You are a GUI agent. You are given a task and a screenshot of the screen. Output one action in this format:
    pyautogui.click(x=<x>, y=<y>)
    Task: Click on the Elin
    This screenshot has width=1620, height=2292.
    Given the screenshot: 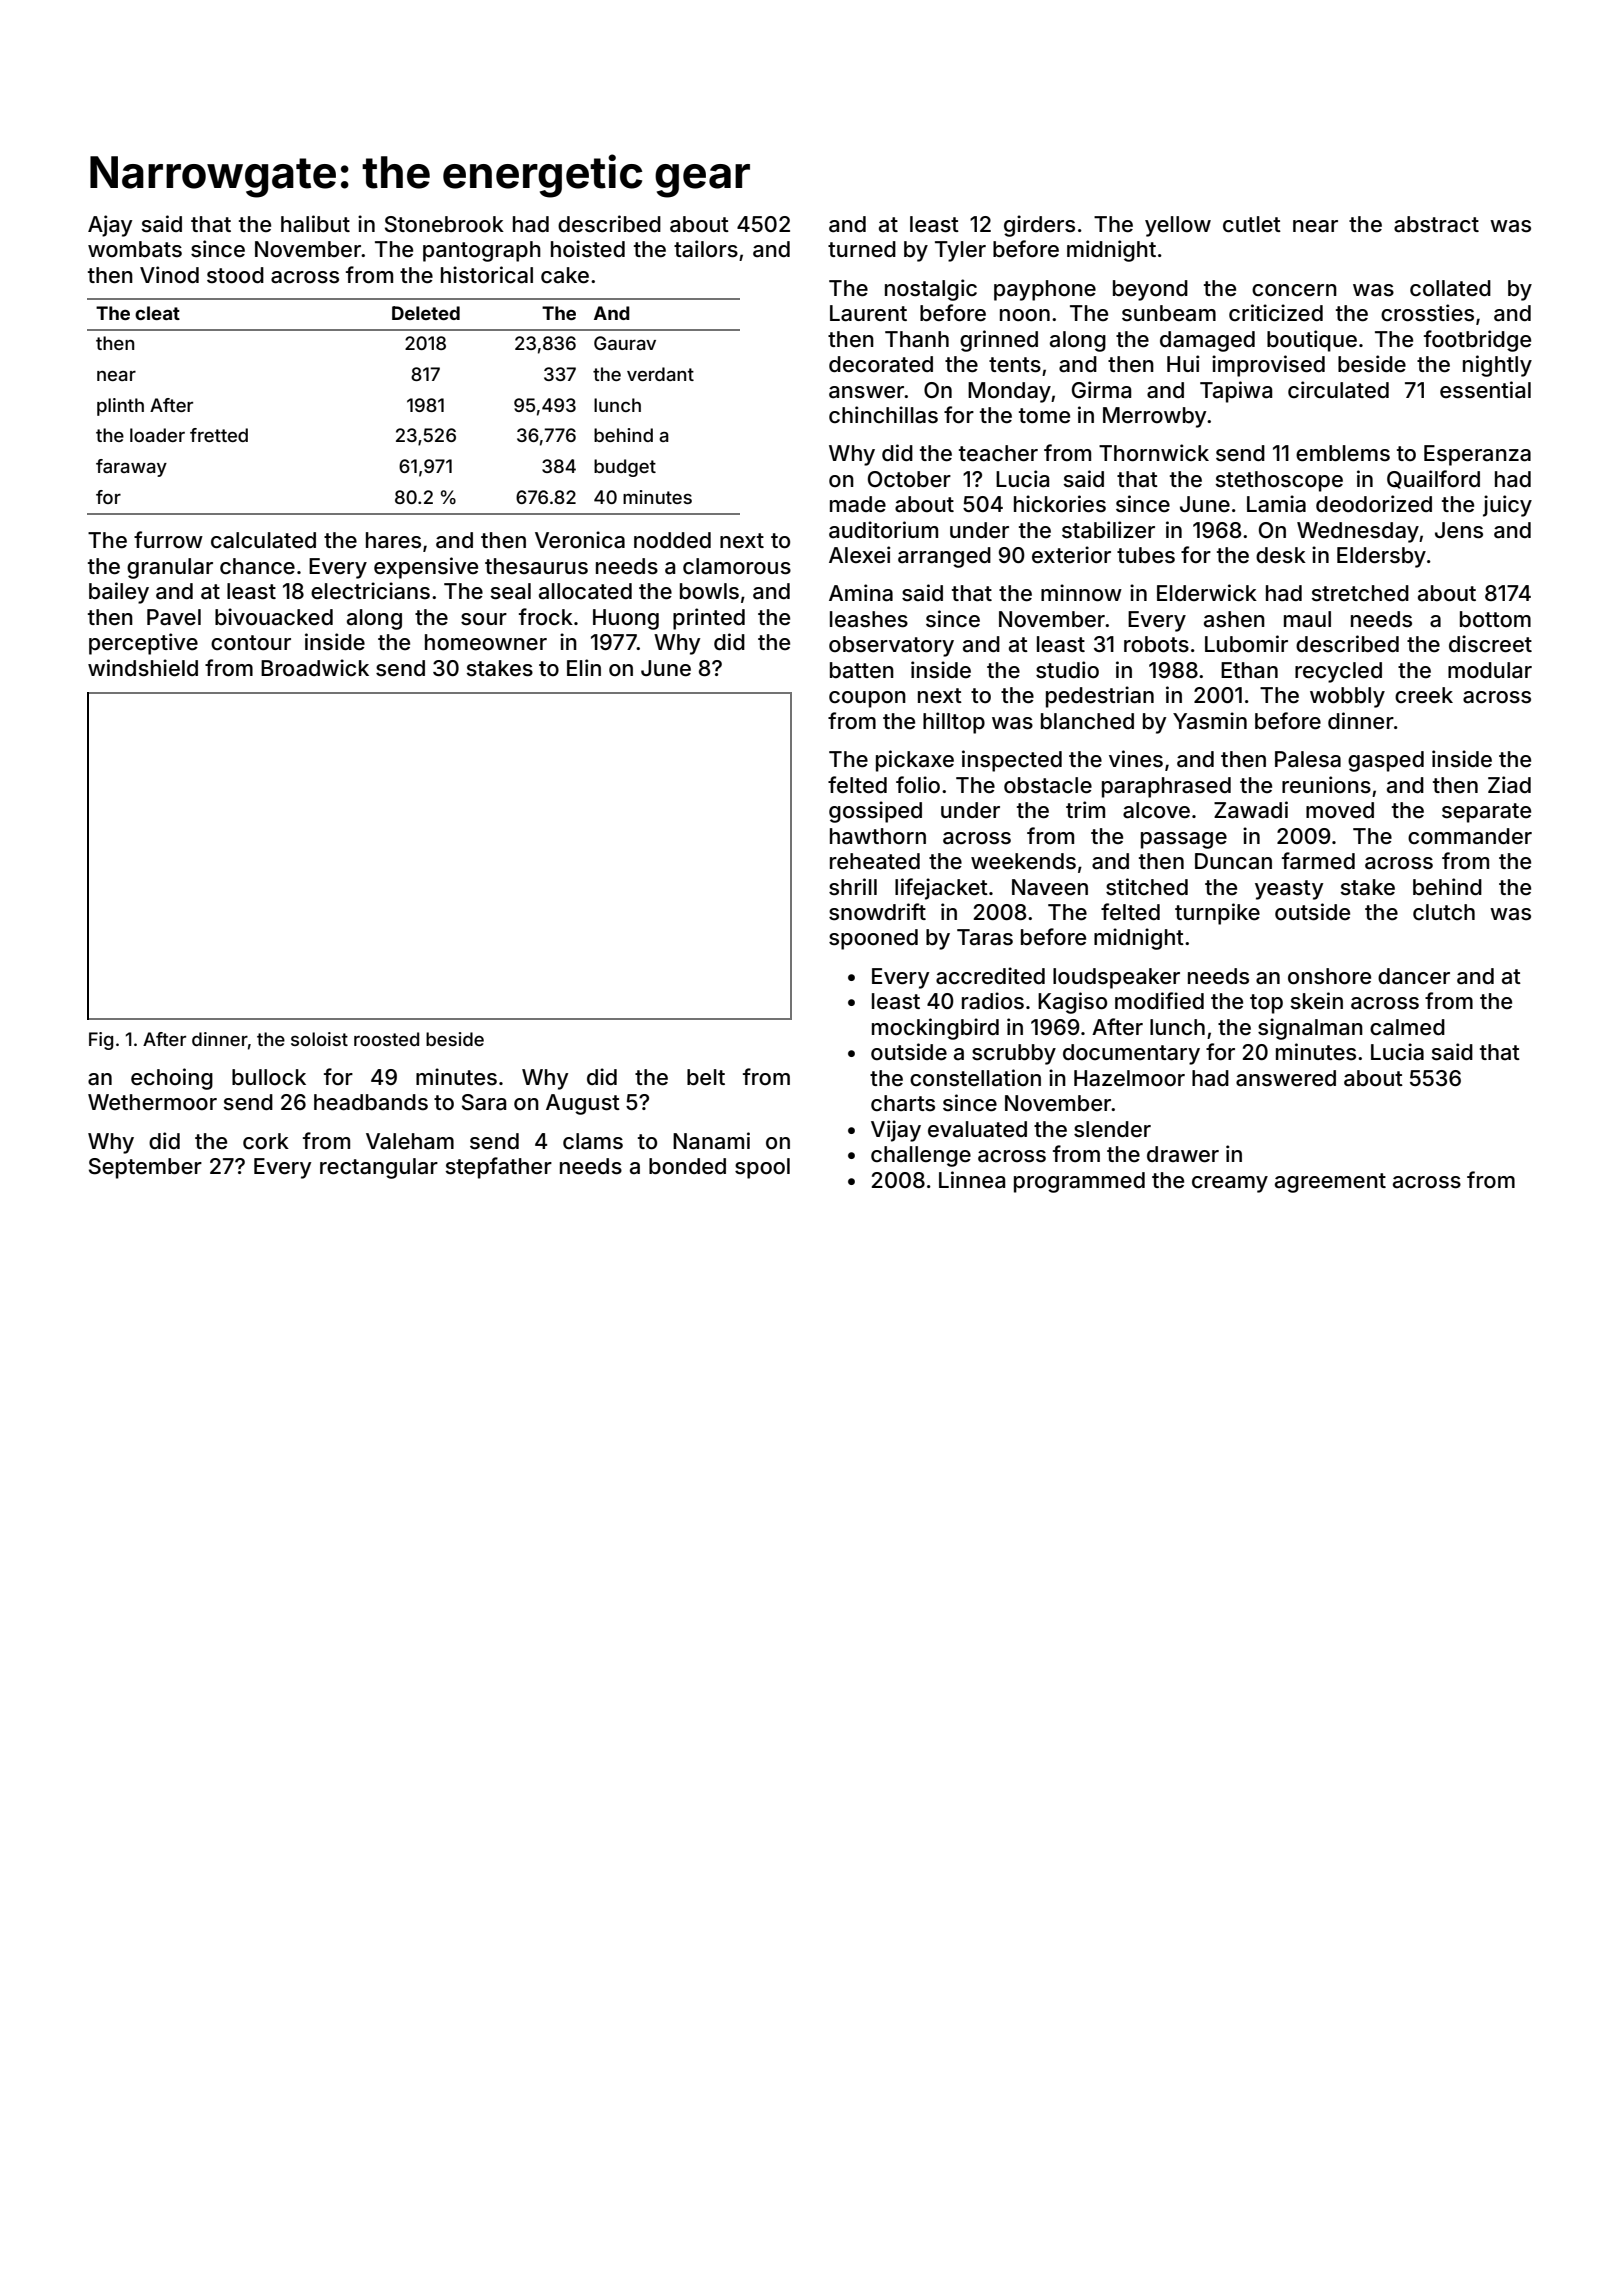 What is the action you would take?
    pyautogui.click(x=584, y=667)
